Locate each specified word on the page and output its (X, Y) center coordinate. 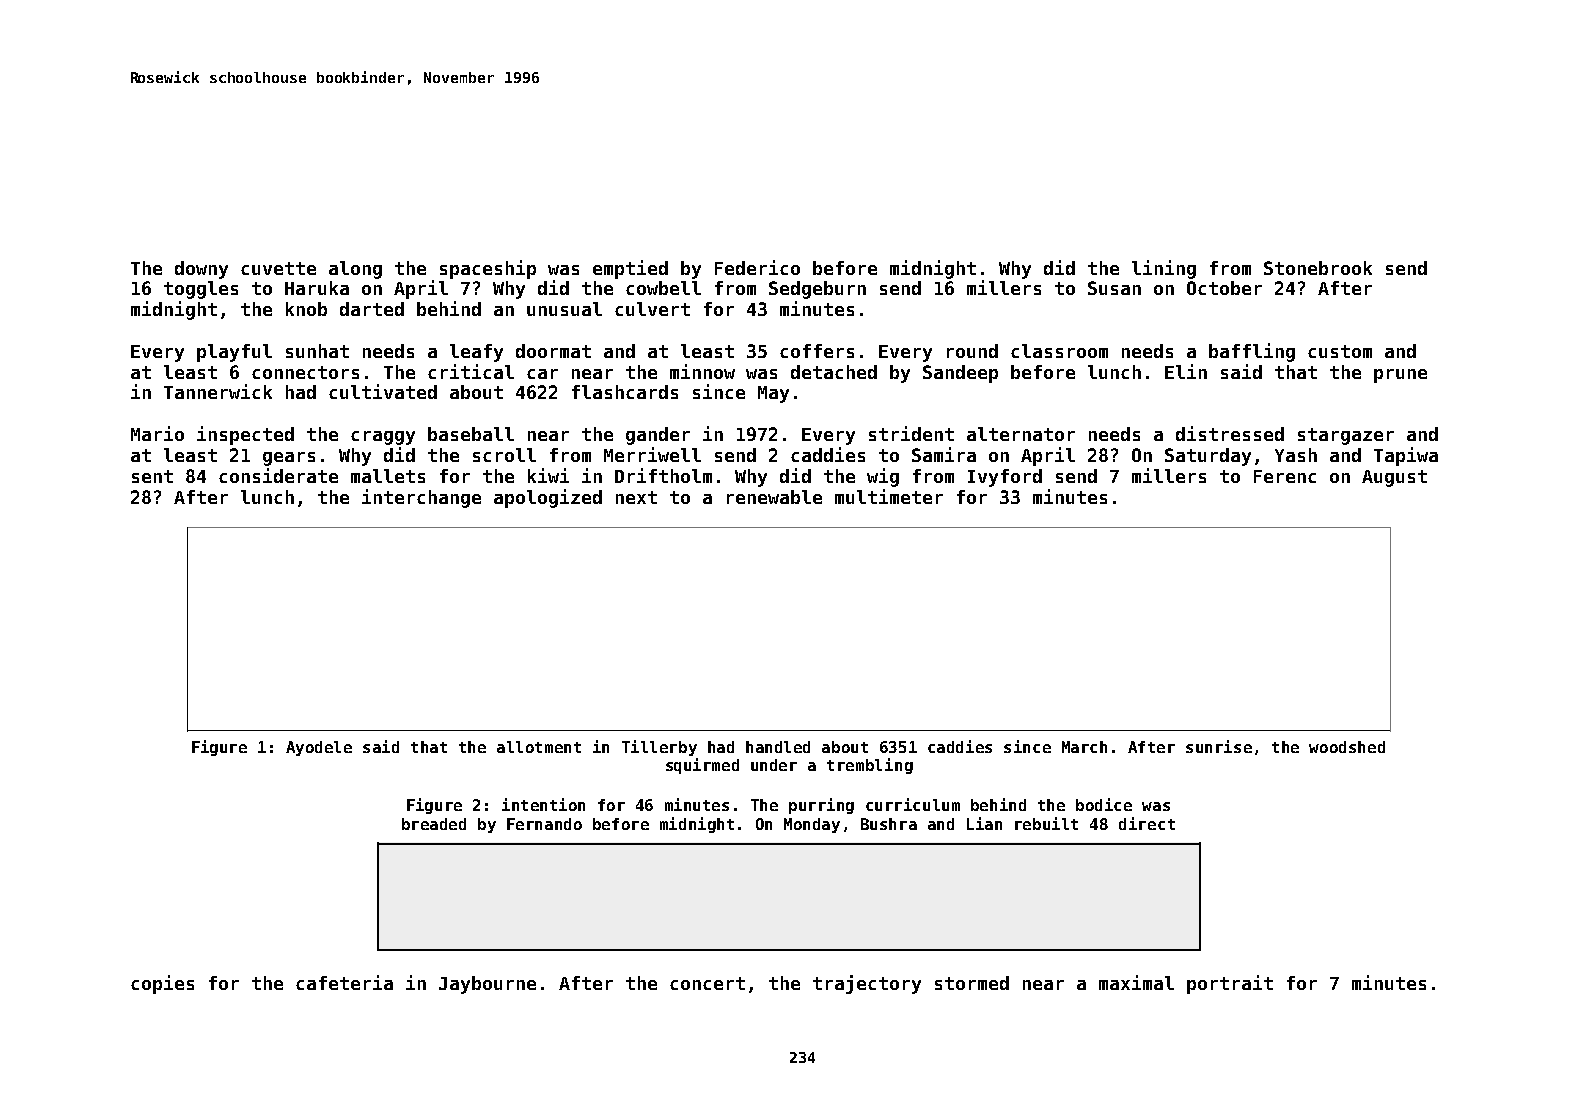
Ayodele (319, 748)
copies (162, 984)
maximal (1136, 982)
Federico (757, 267)
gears (289, 459)
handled (778, 747)
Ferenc (1285, 476)
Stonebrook (1318, 268)
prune (1400, 376)
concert (707, 983)
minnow (702, 371)
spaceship (488, 269)
